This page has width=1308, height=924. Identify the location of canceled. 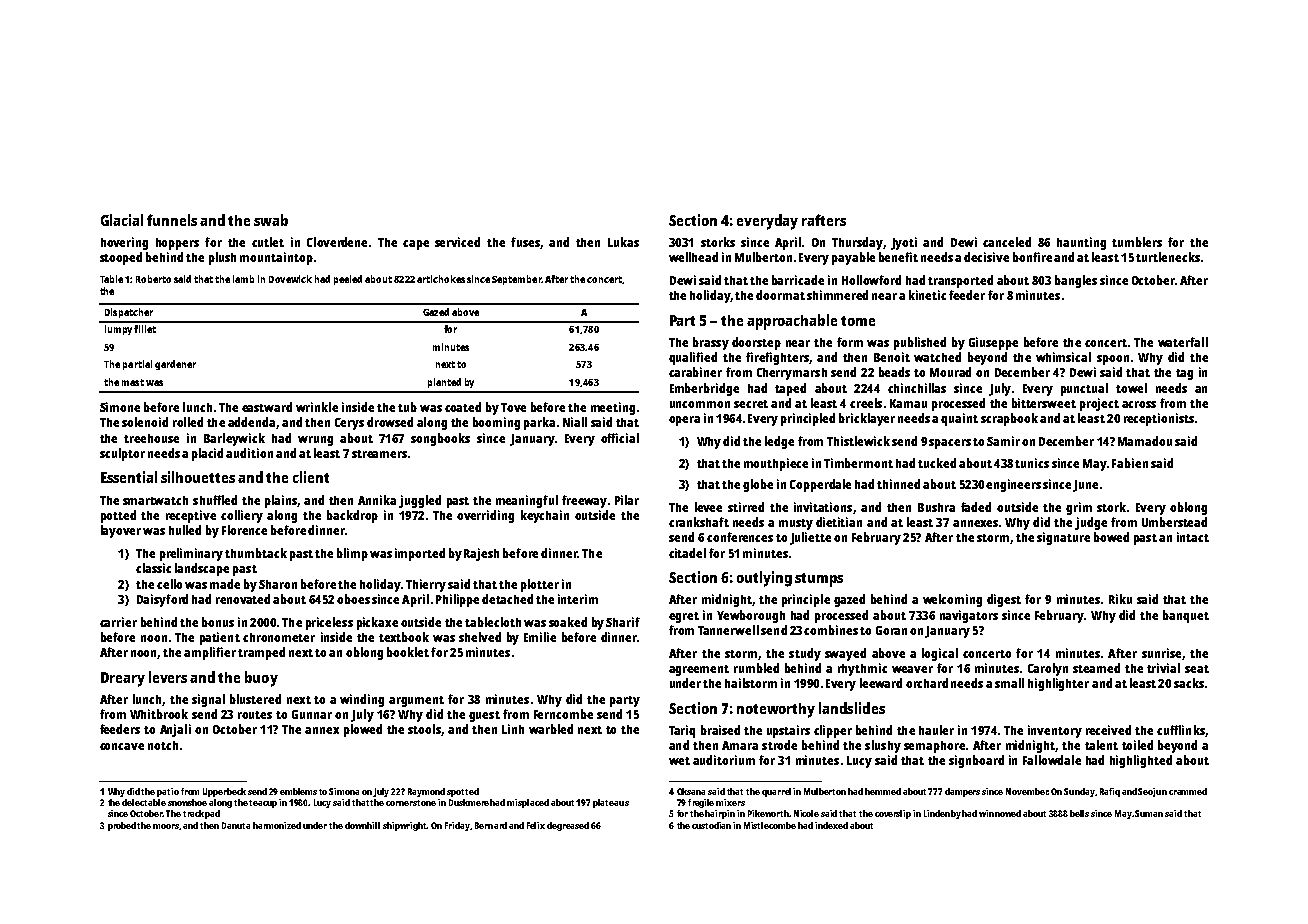
(1007, 242).
